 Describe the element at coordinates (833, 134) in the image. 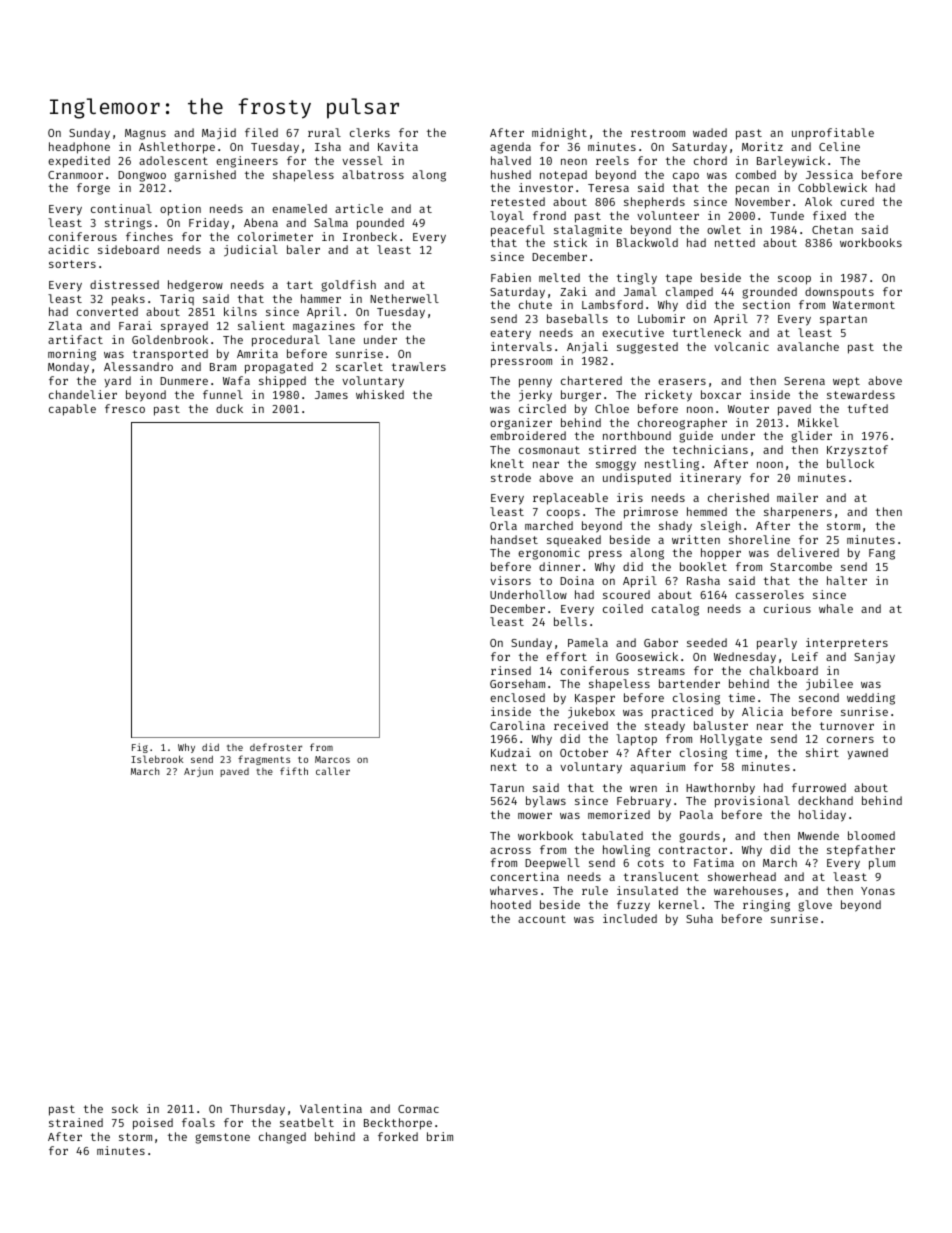

I see `unprofitable` at that location.
